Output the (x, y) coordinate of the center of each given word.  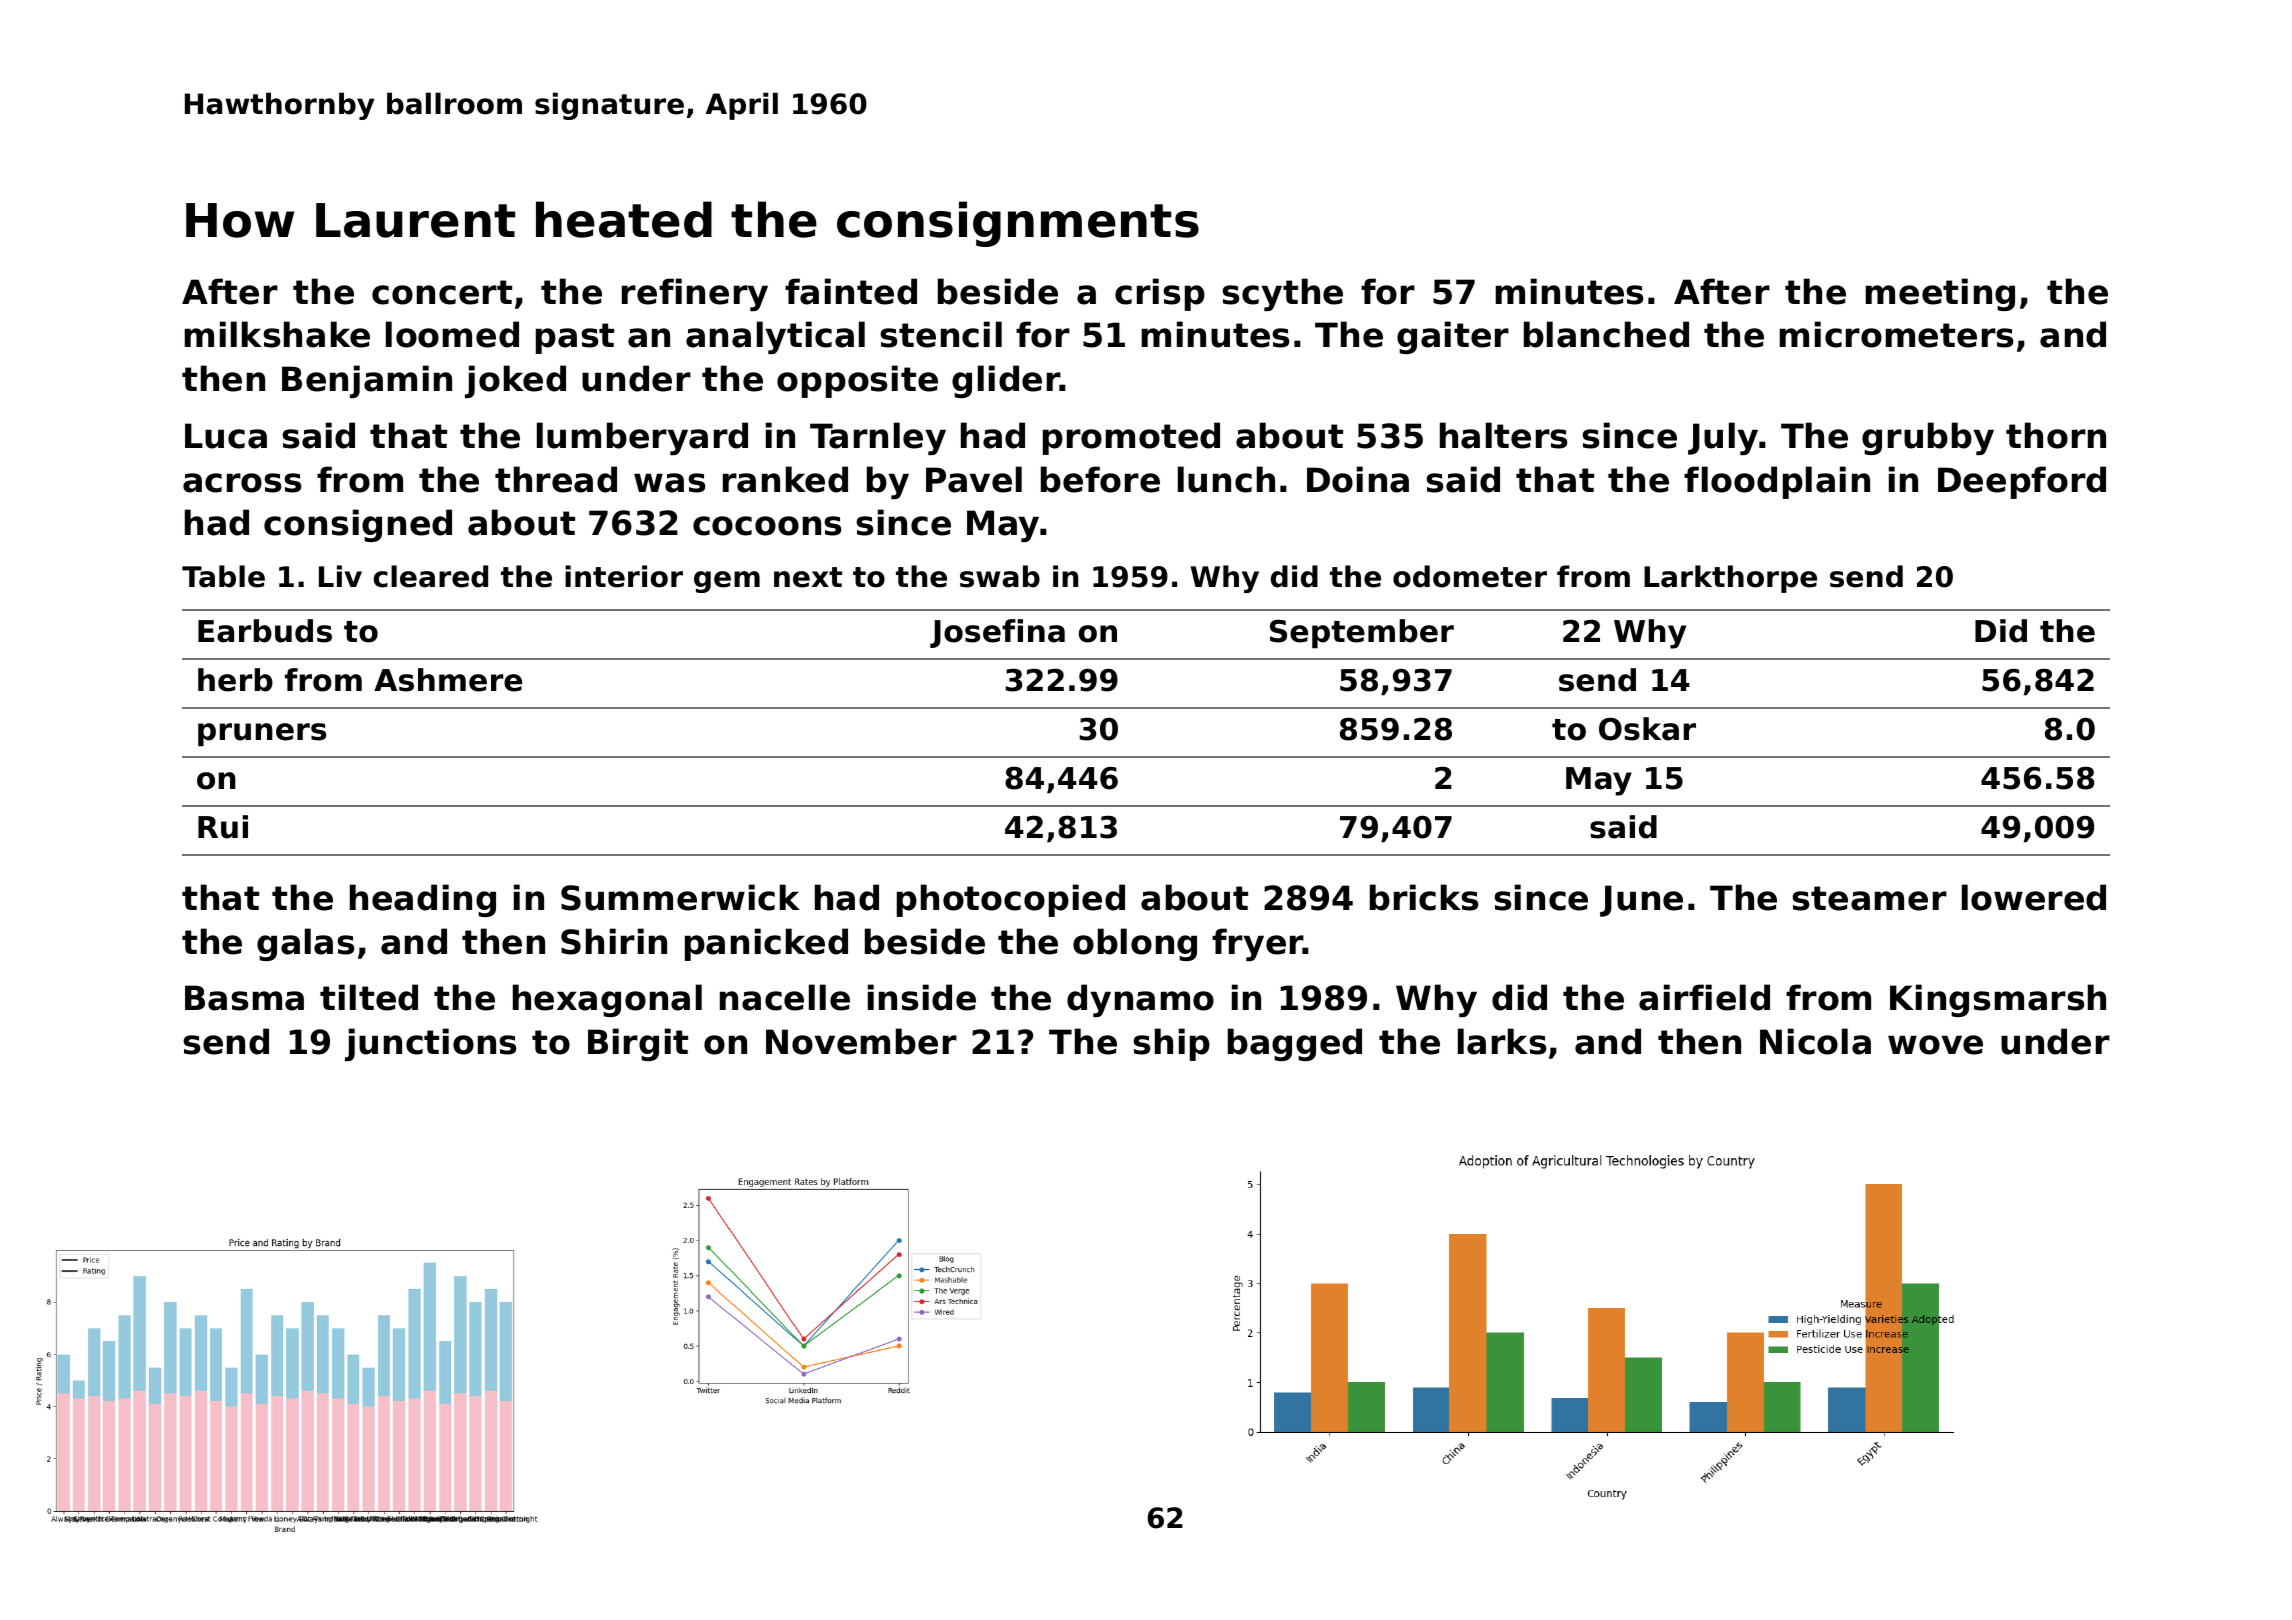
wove (1935, 1045)
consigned (358, 525)
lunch (1226, 479)
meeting (1940, 294)
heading (423, 900)
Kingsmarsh (1998, 1000)
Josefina (997, 633)
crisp (1160, 294)
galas (305, 944)
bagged (1295, 1044)
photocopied (1011, 900)
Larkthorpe (1730, 579)
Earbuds (265, 631)
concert (442, 292)
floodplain (1777, 482)
